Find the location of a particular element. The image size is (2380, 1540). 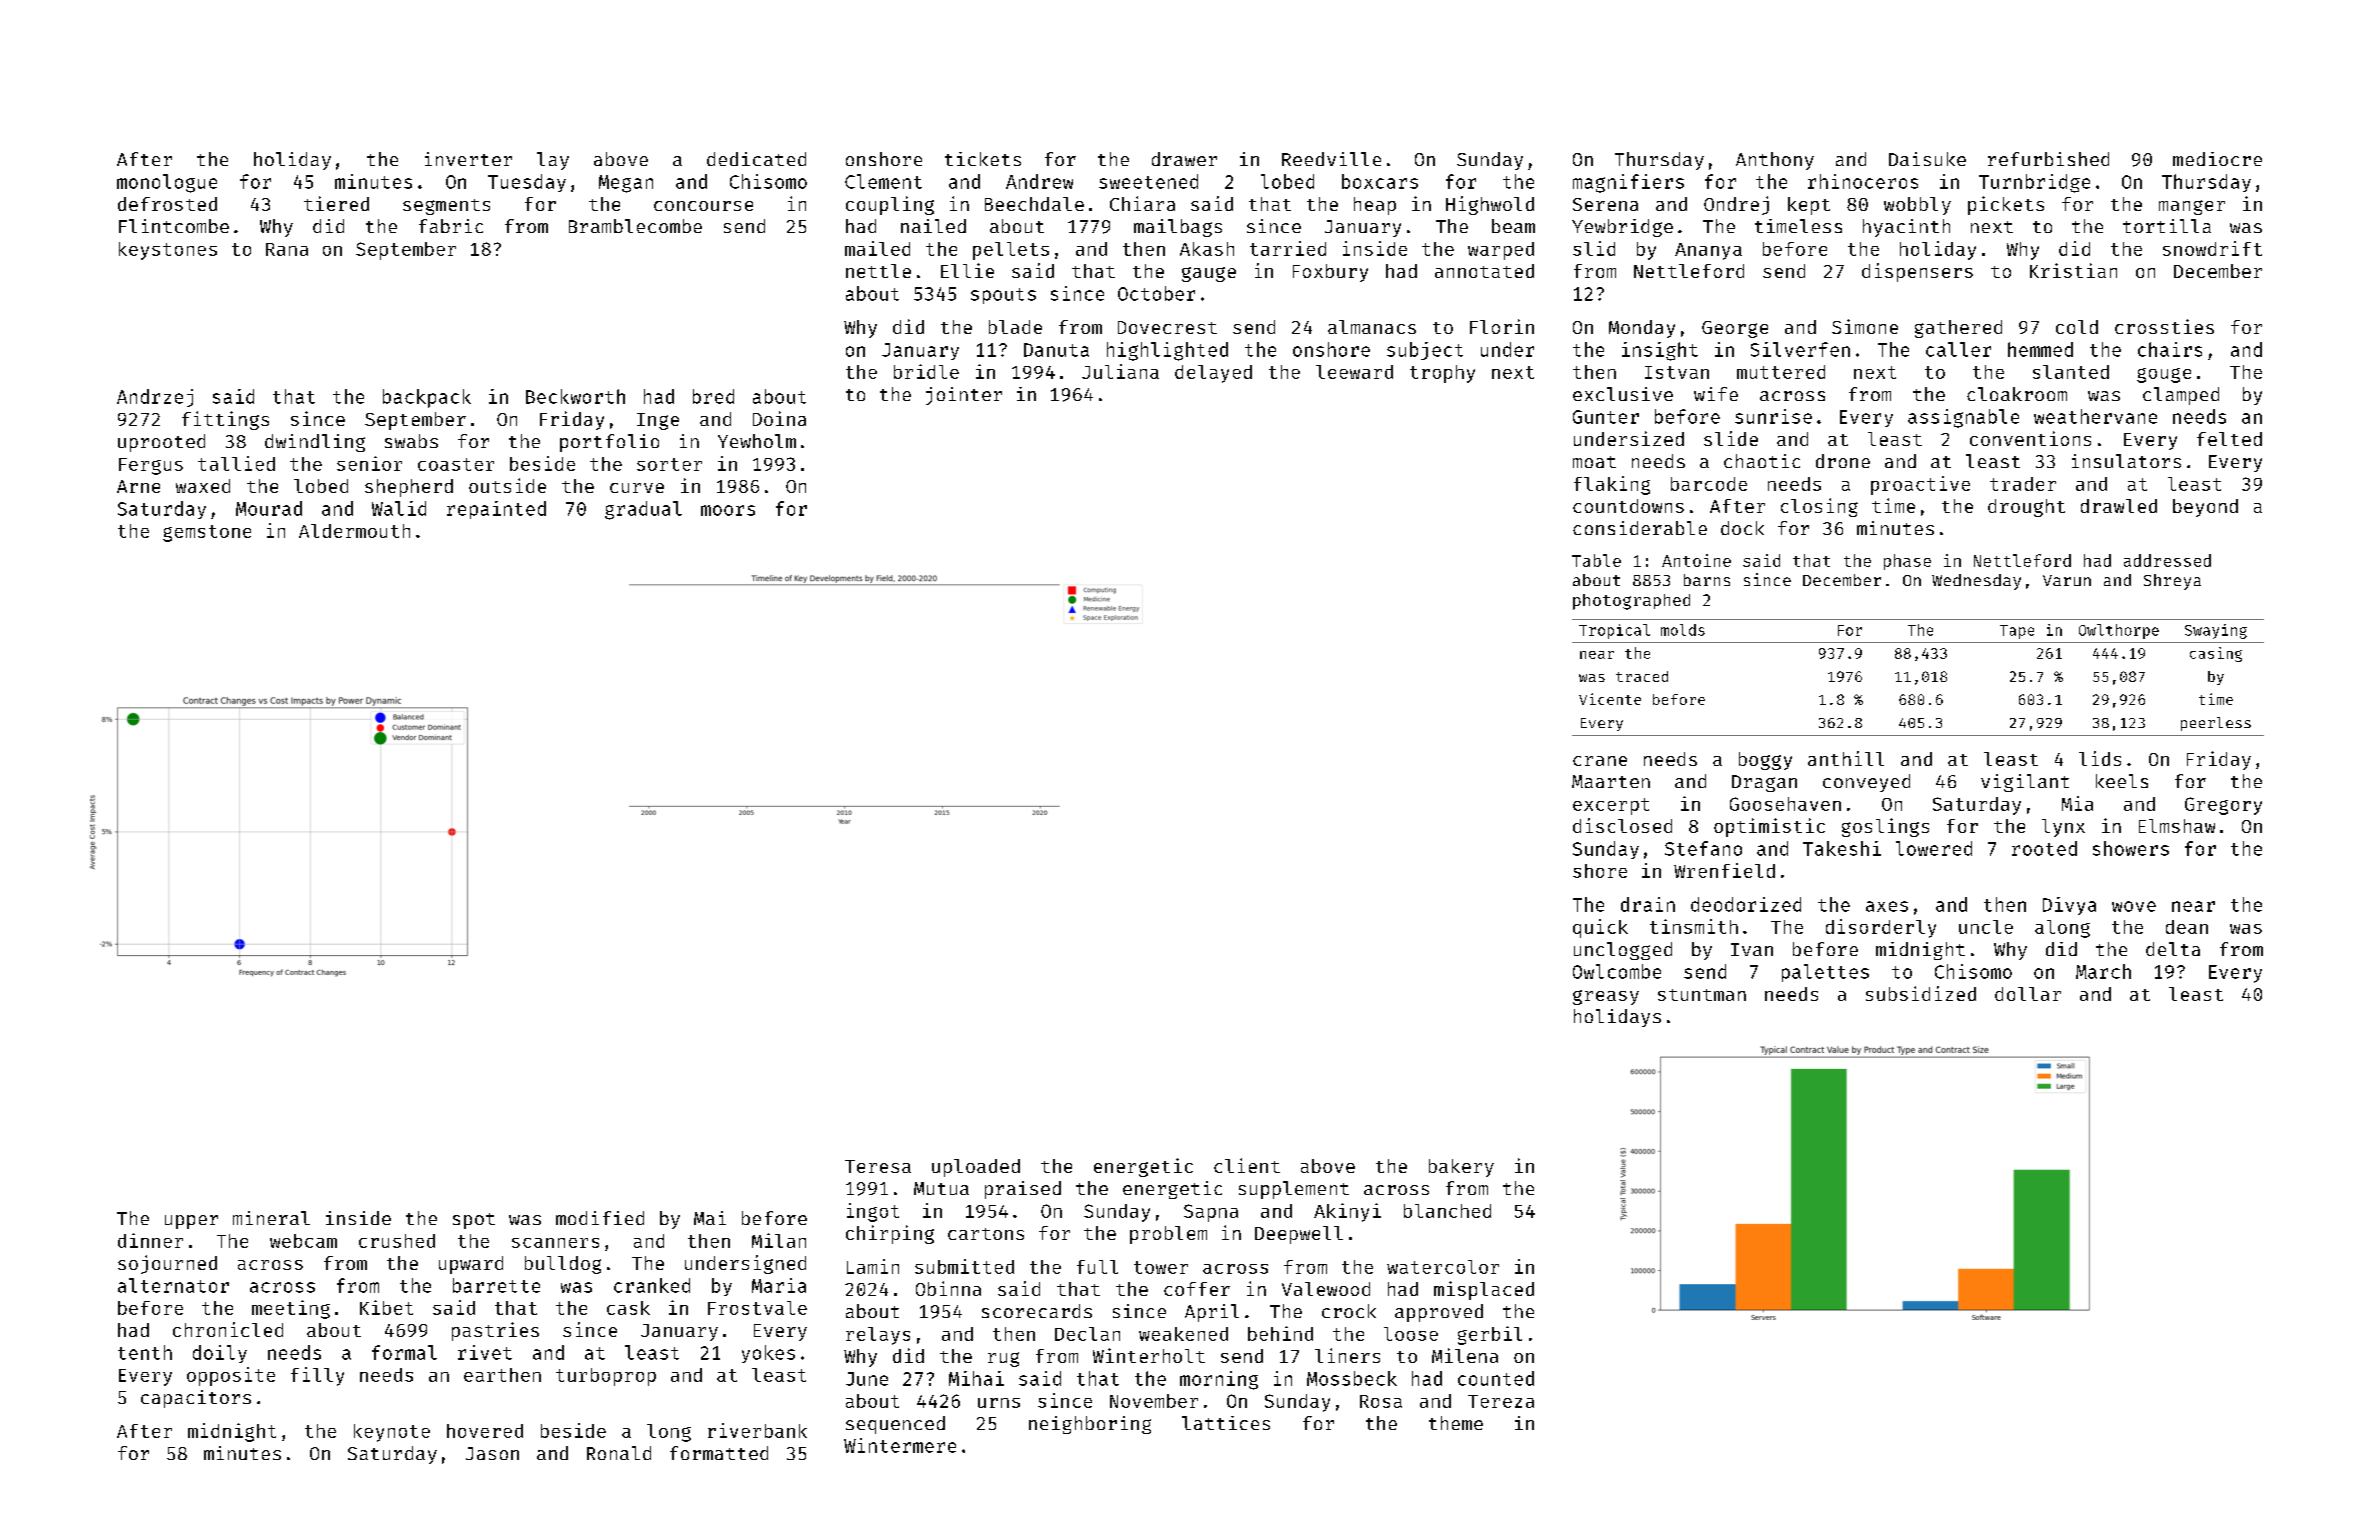

Aldermouth is located at coordinates (354, 531).
